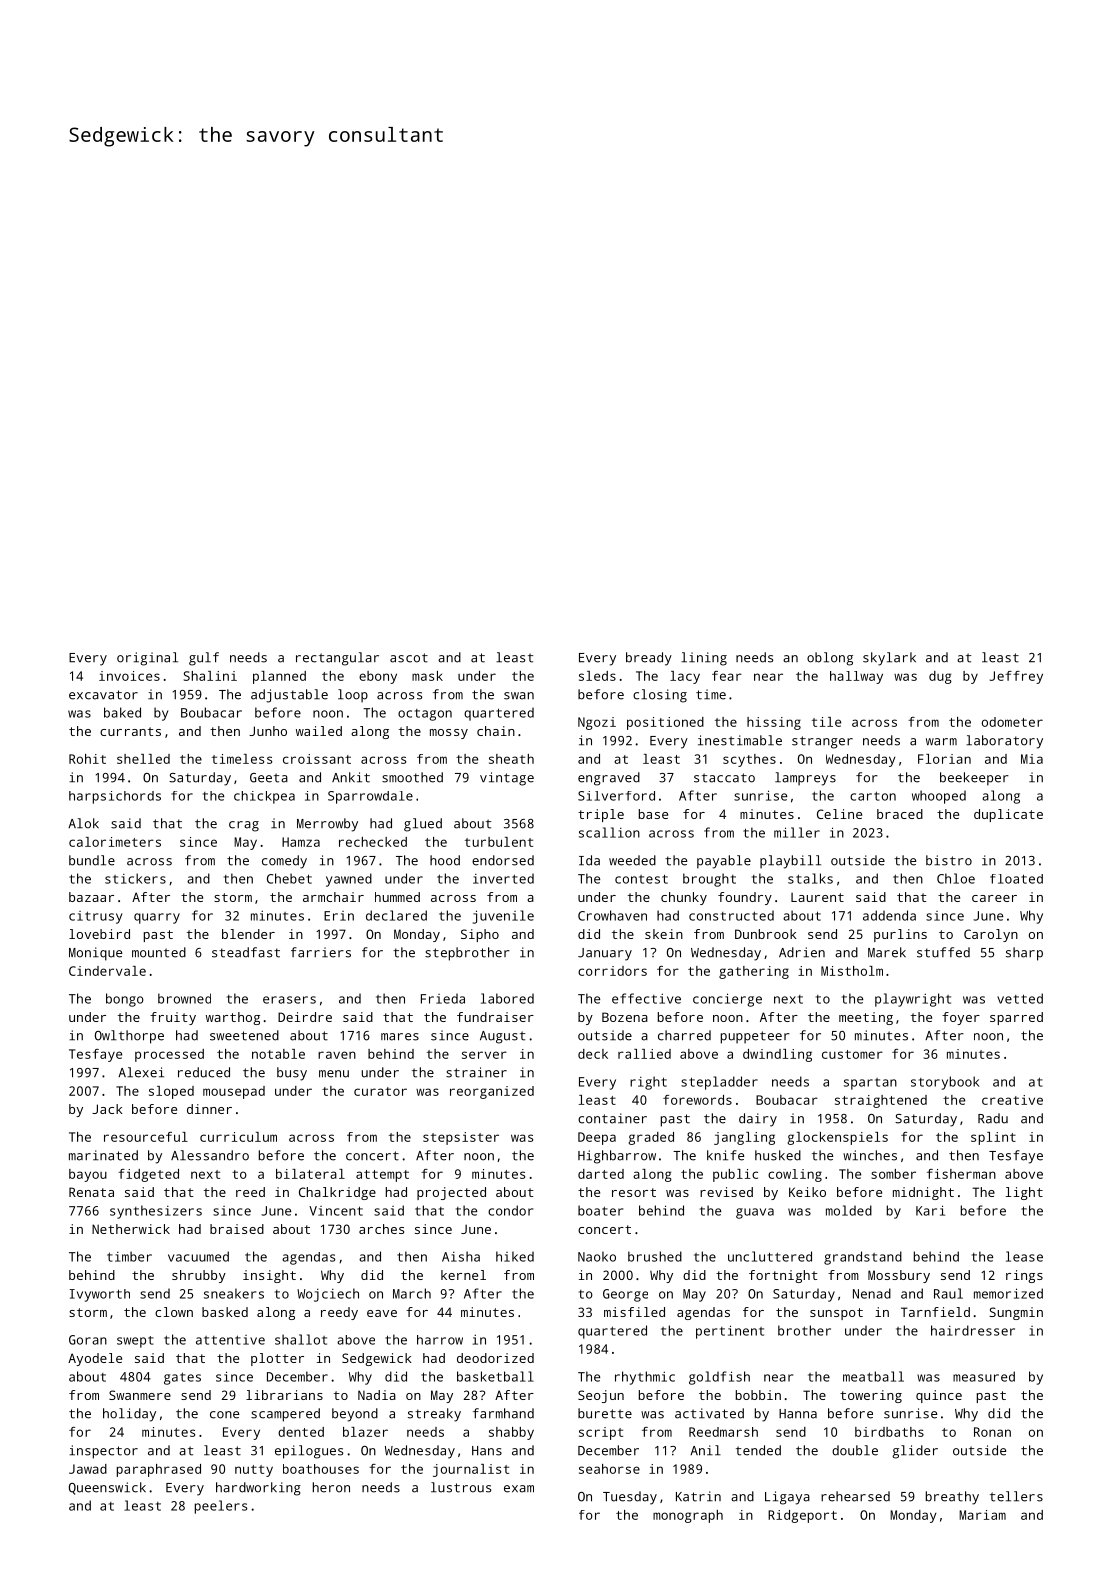  I want to click on sharp, so click(1024, 954).
